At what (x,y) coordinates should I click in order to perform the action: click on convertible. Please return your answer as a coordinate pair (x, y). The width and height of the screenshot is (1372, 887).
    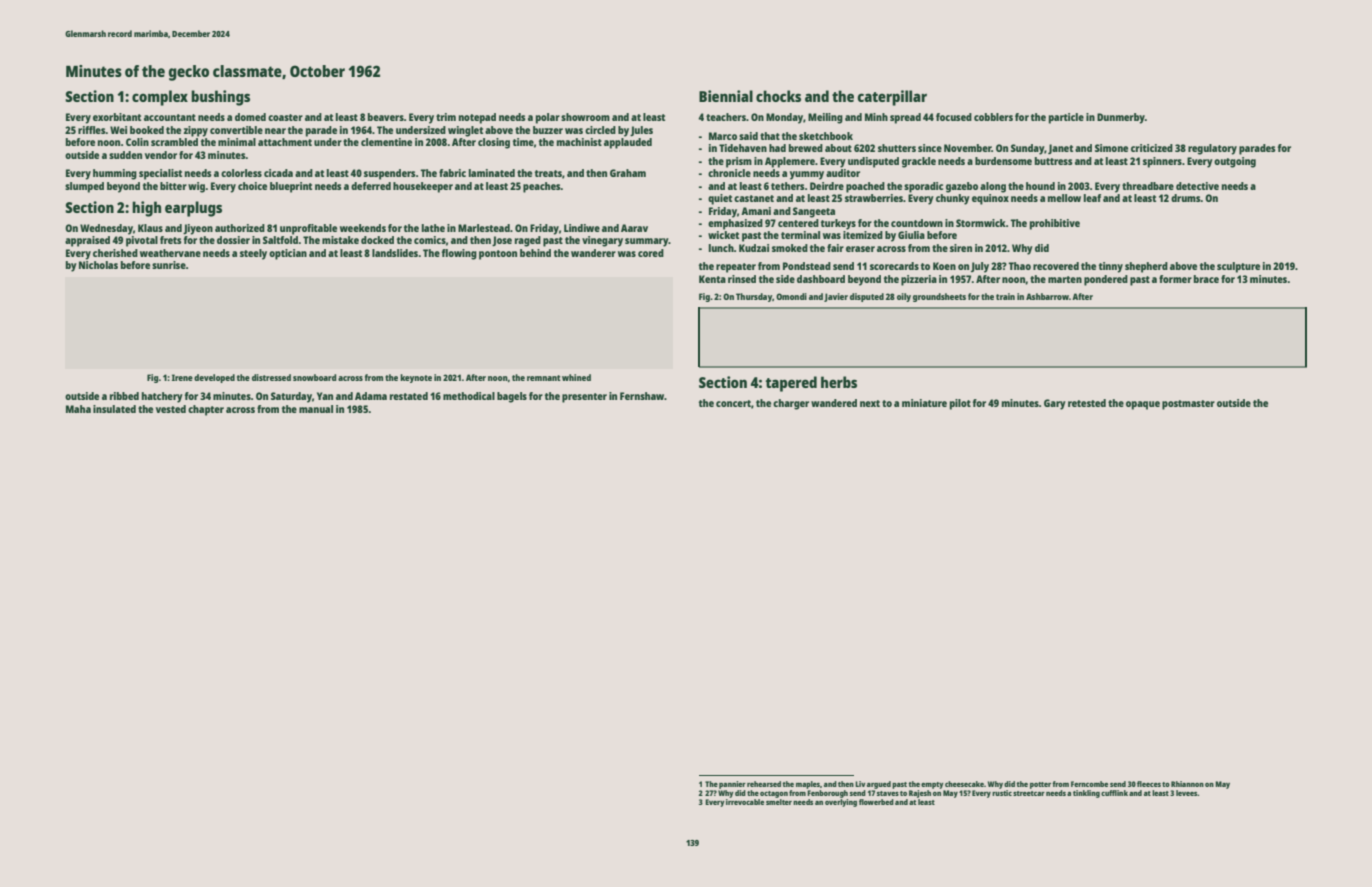
    Looking at the image, I should click on (236, 130).
